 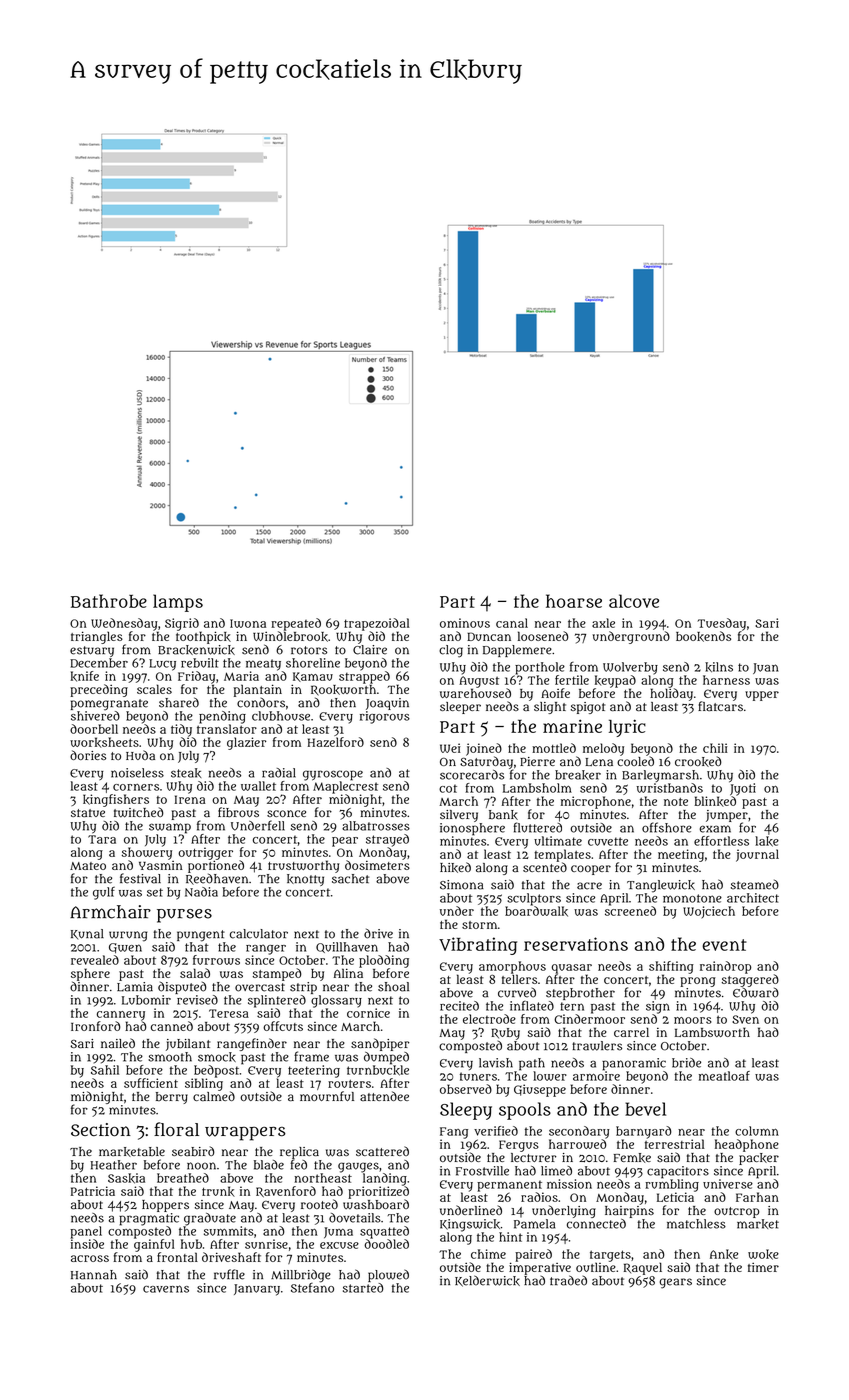 I want to click on recited, so click(x=459, y=1006).
